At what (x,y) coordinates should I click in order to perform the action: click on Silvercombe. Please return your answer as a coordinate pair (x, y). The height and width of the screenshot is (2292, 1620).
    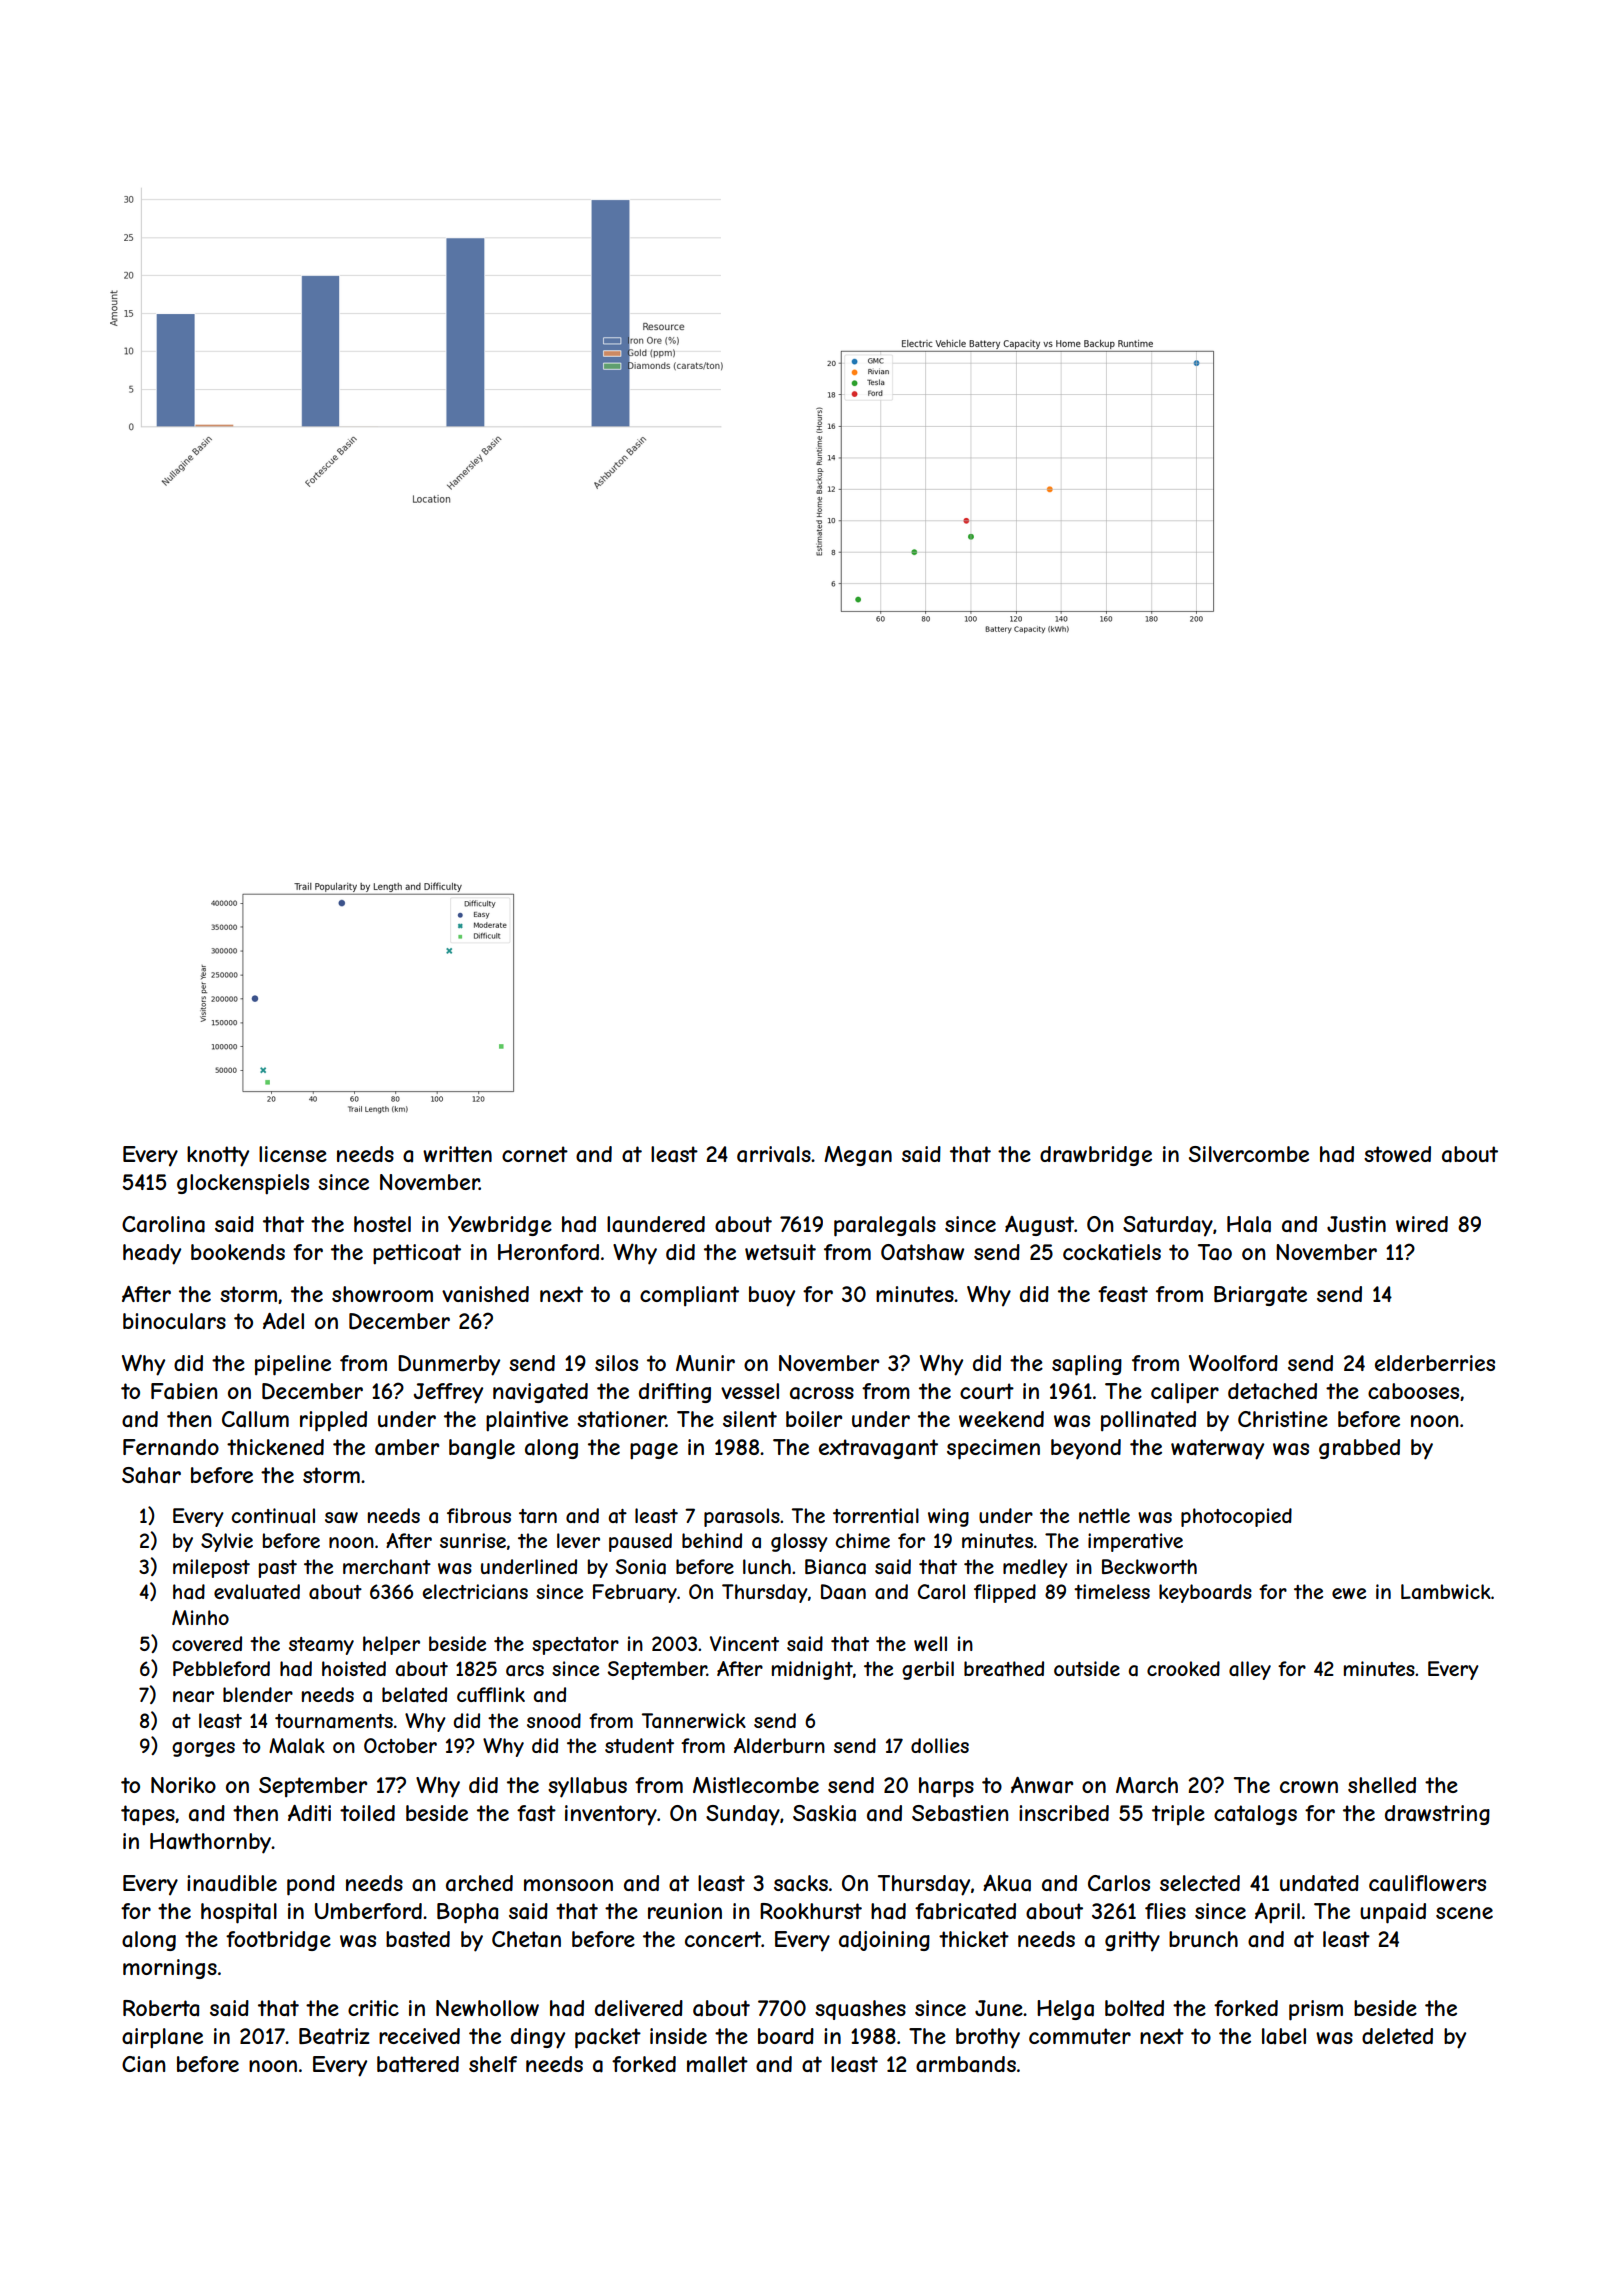
    Looking at the image, I should click on (1249, 1154).
